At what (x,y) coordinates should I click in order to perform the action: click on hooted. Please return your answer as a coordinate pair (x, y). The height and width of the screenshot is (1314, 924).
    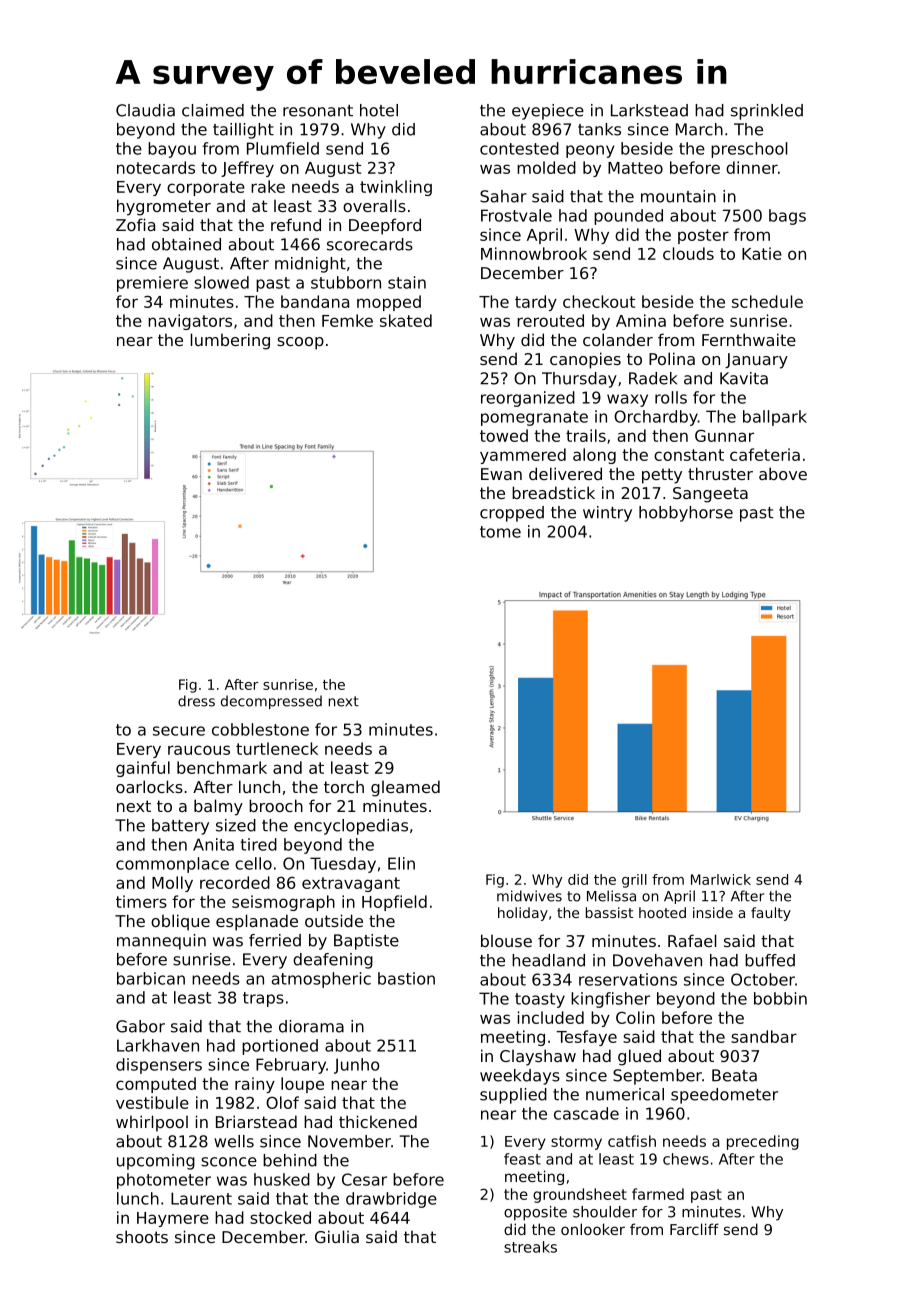
    Looking at the image, I should click on (662, 912).
